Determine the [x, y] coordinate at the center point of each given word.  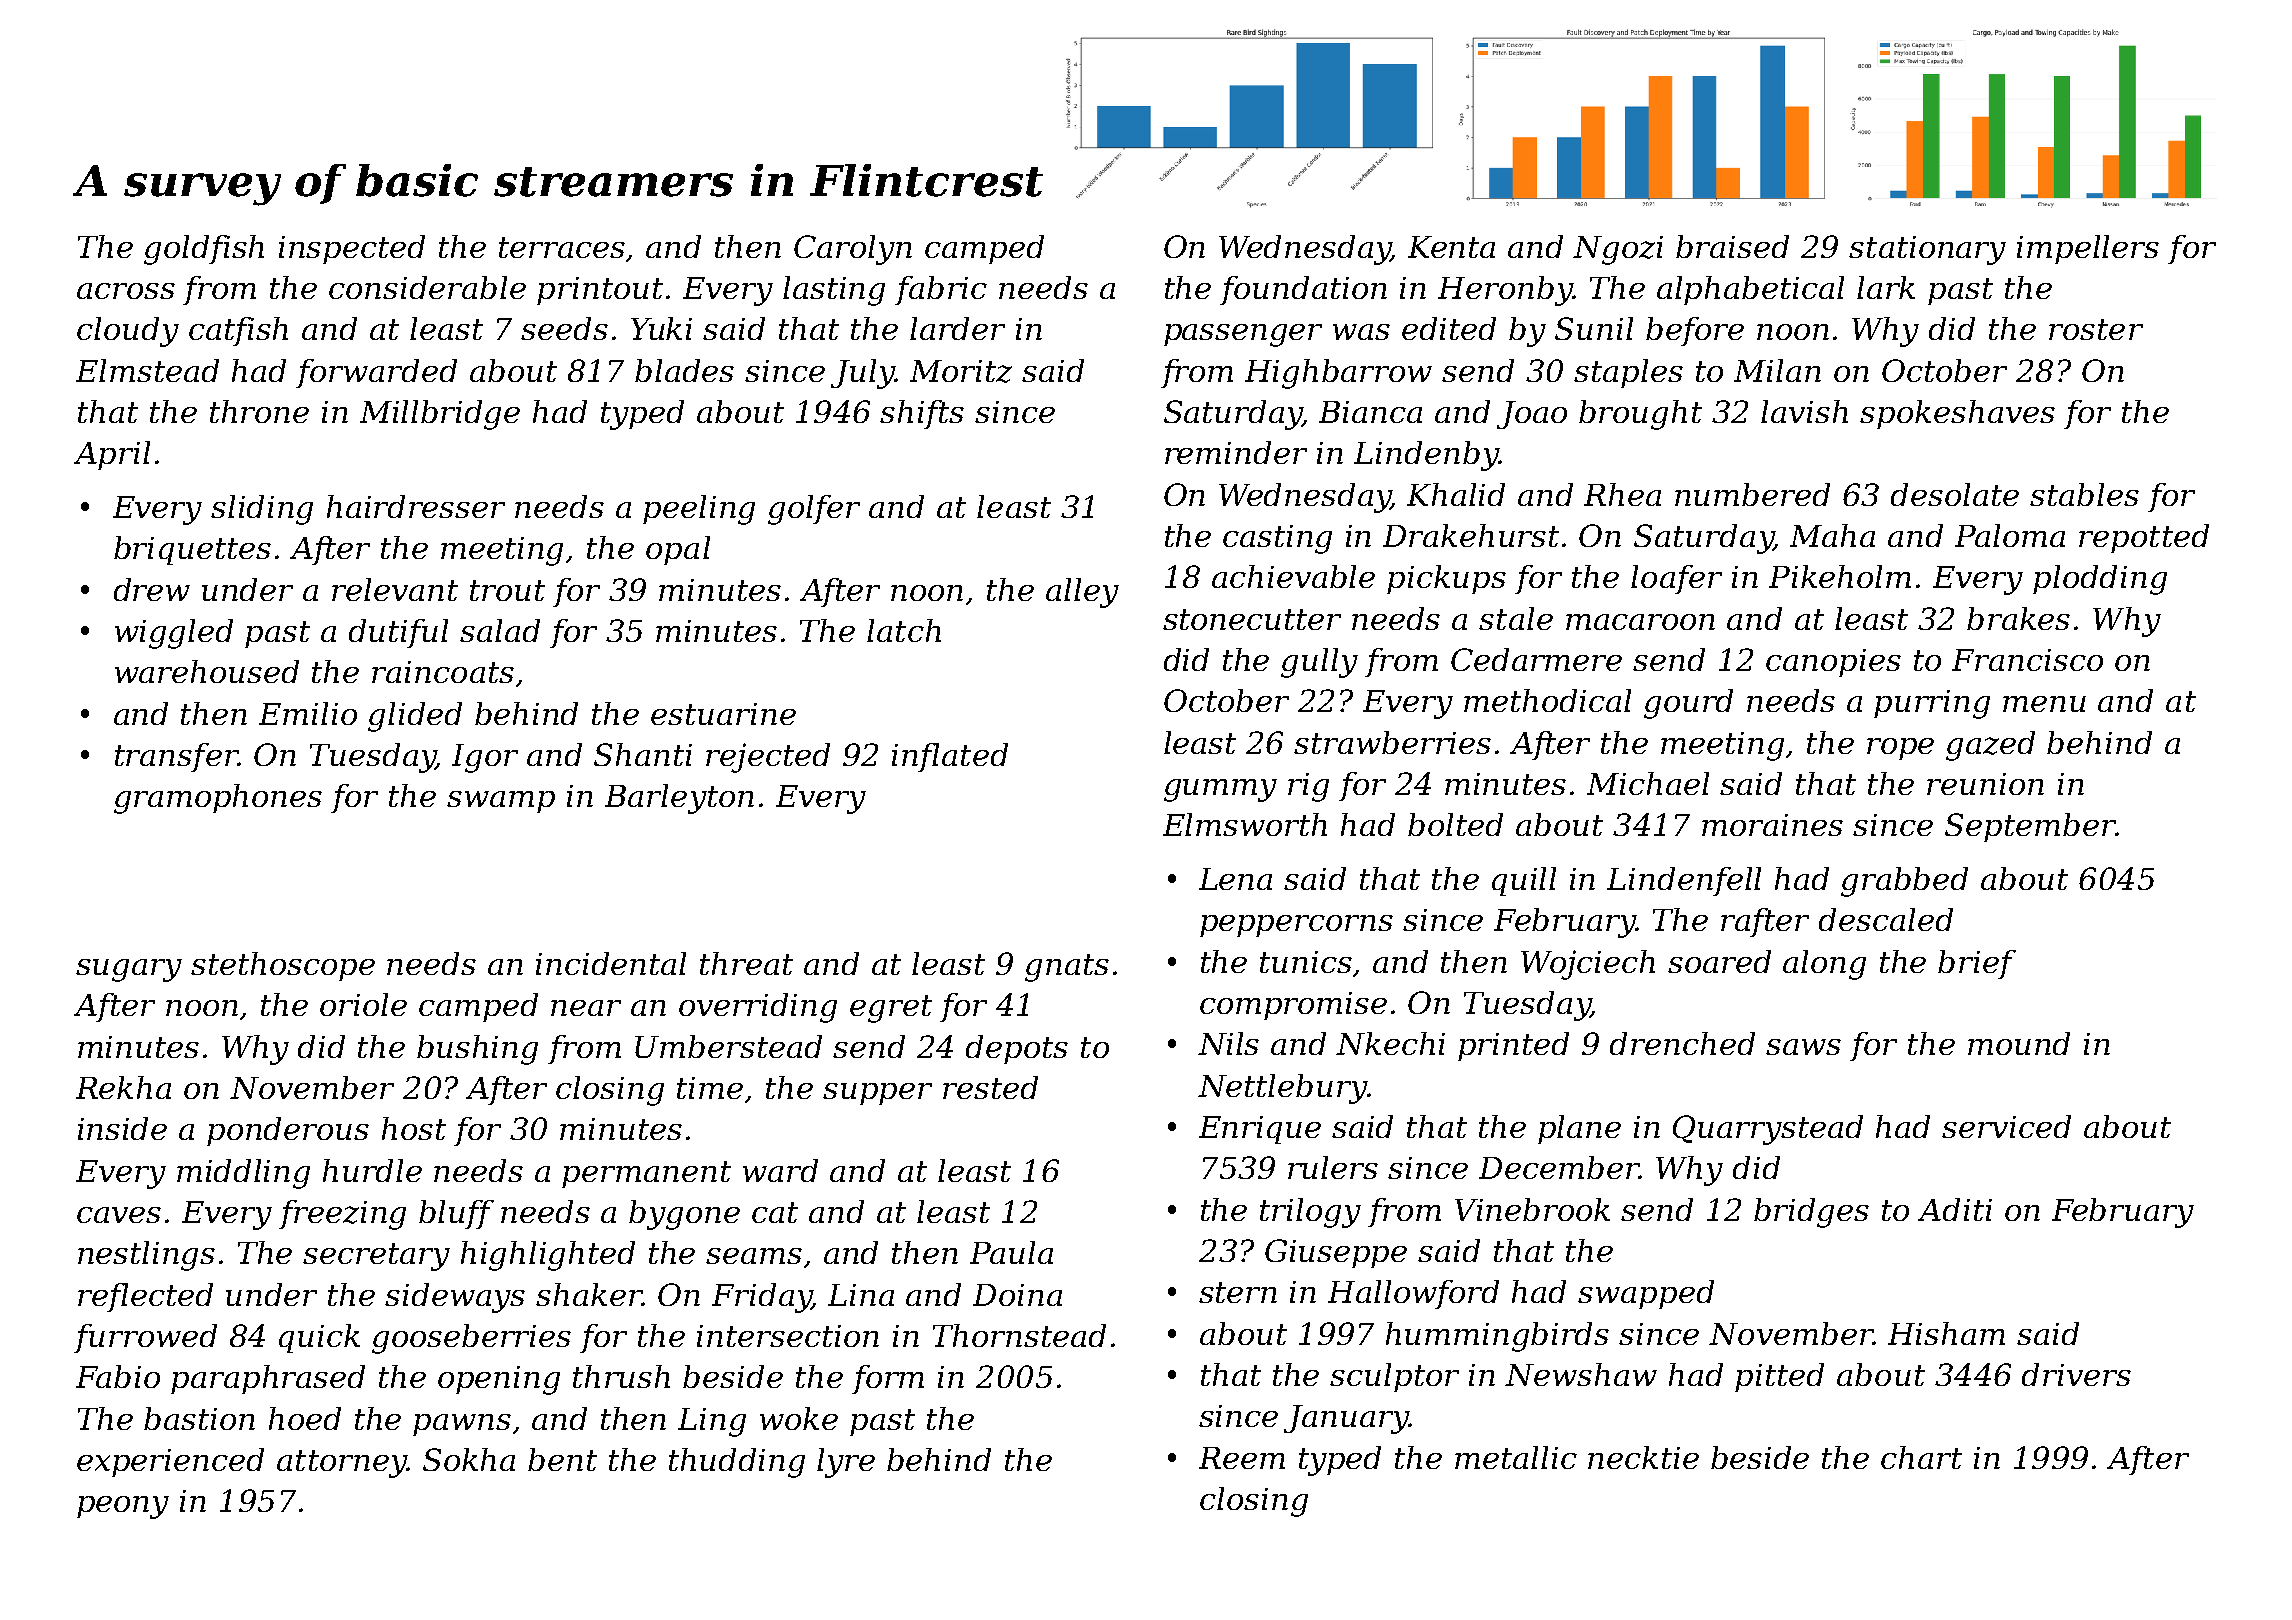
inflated [950, 757]
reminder [1236, 452]
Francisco [2027, 660]
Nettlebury [1282, 1089]
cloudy [128, 332]
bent [562, 1459]
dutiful [398, 633]
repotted [2144, 538]
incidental [611, 963]
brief [1977, 964]
